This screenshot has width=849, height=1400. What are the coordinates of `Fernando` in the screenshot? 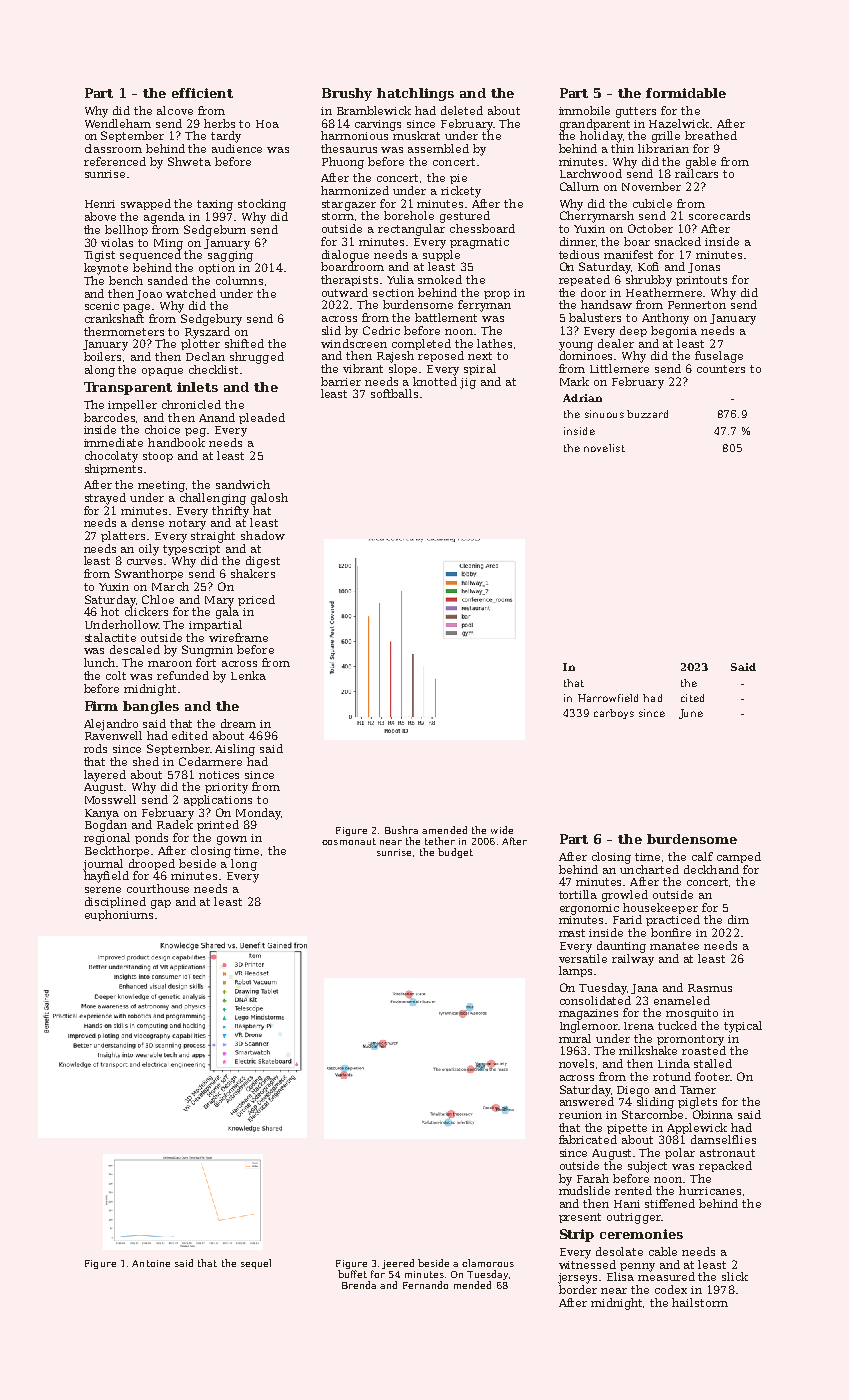 It's located at (425, 1285).
